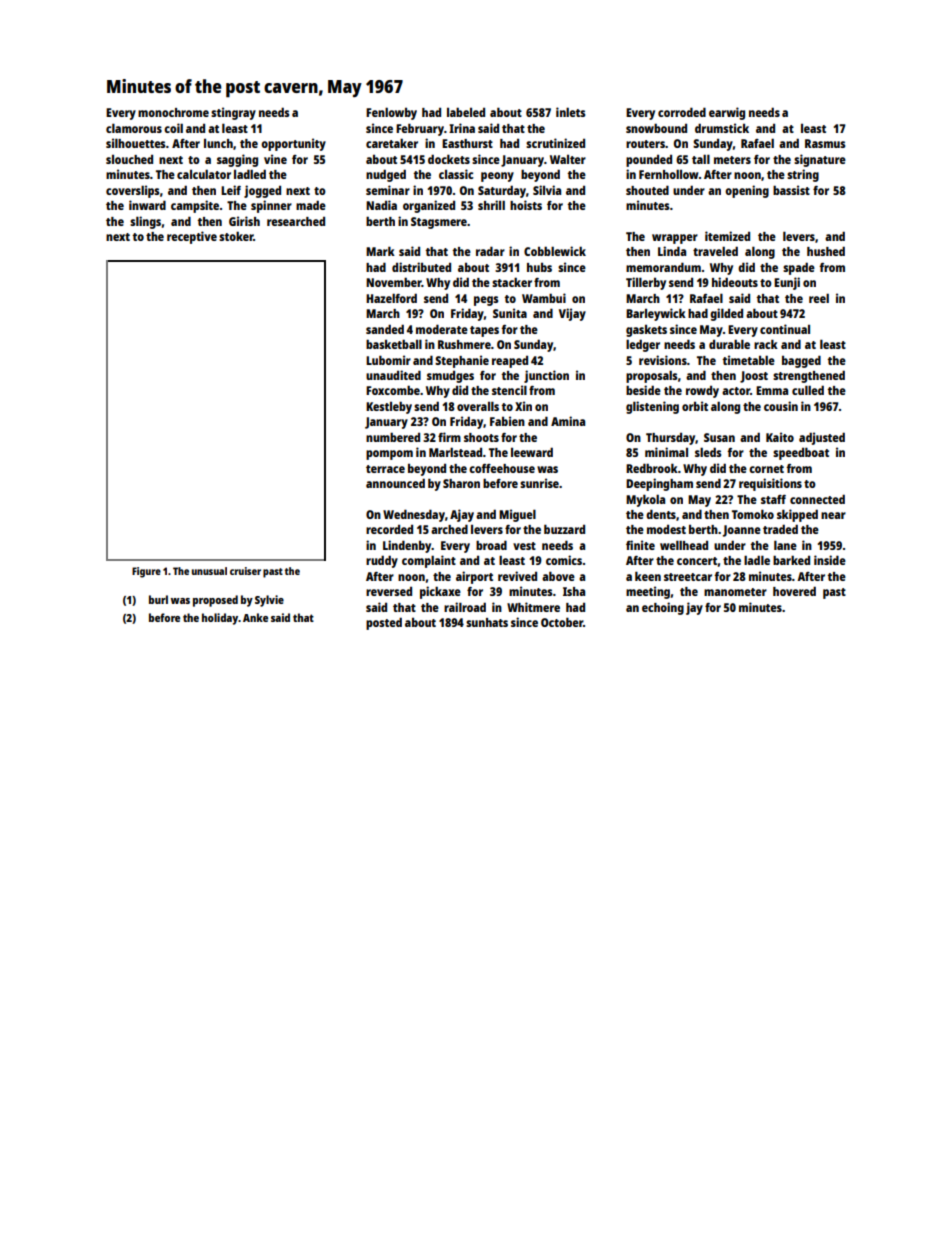  Describe the element at coordinates (702, 392) in the page. I see `rowdy` at that location.
